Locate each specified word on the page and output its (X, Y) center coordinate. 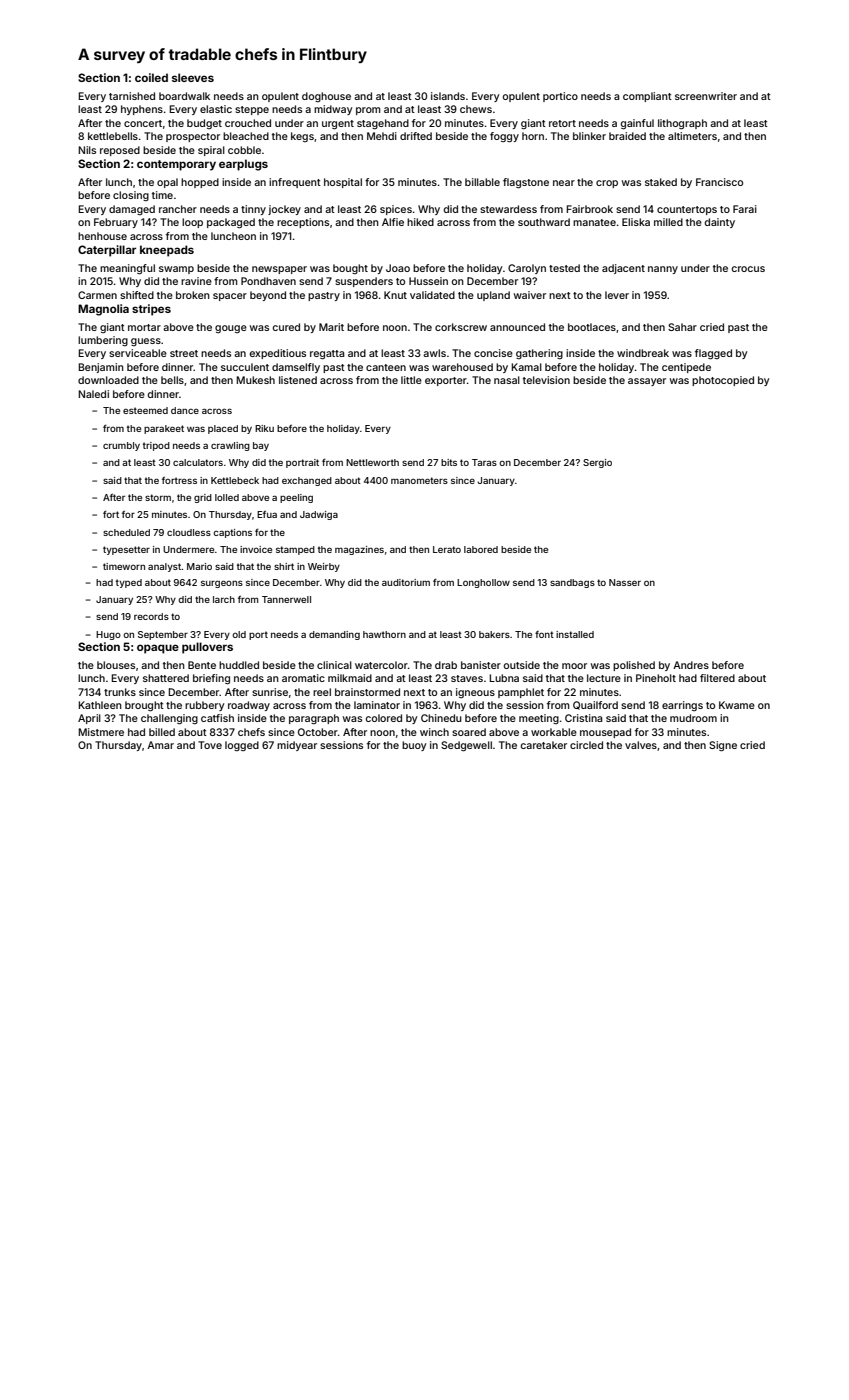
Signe (723, 746)
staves (467, 678)
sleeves (193, 77)
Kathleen (100, 705)
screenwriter (706, 96)
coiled (151, 77)
